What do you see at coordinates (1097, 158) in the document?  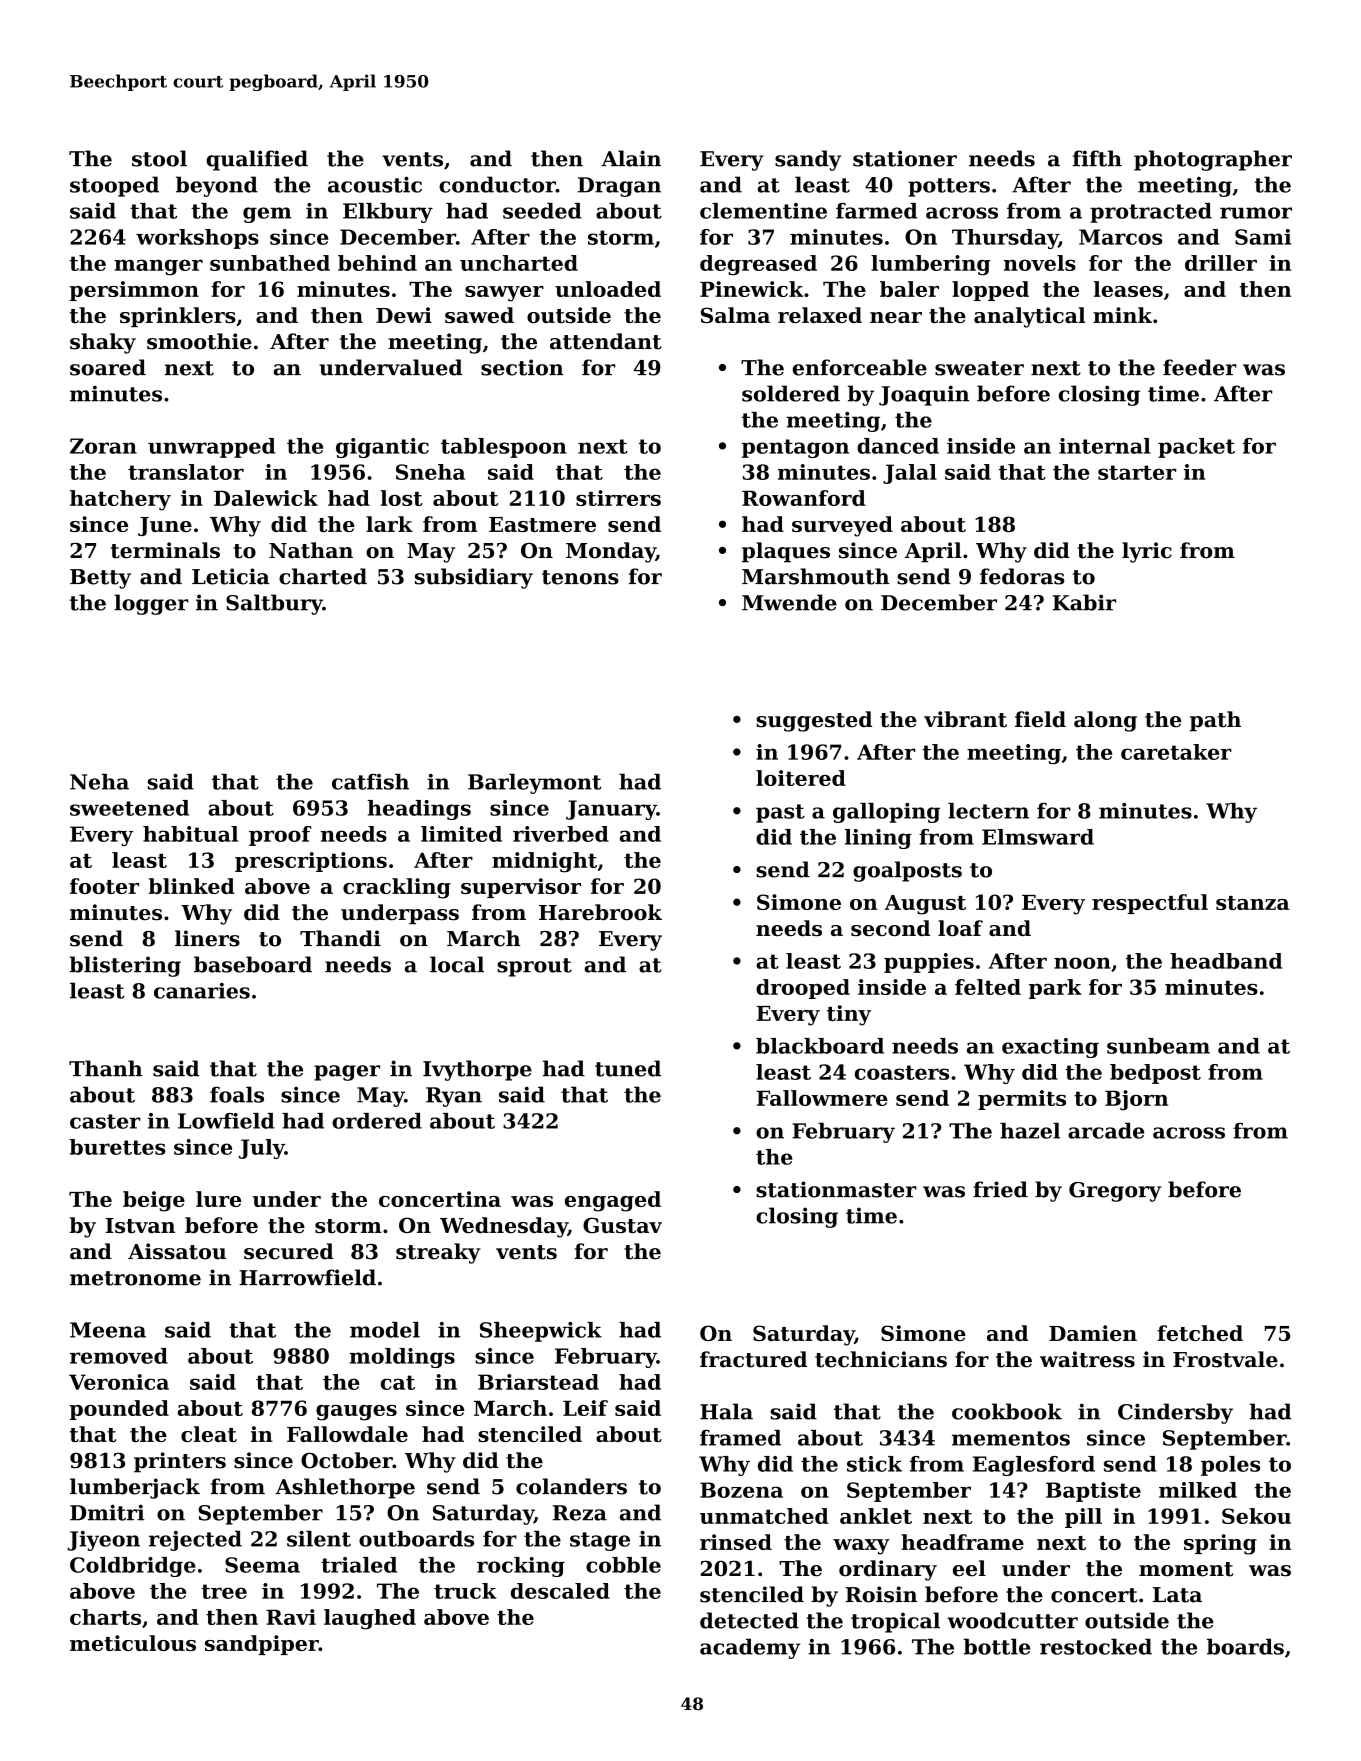 I see `fifth` at bounding box center [1097, 158].
